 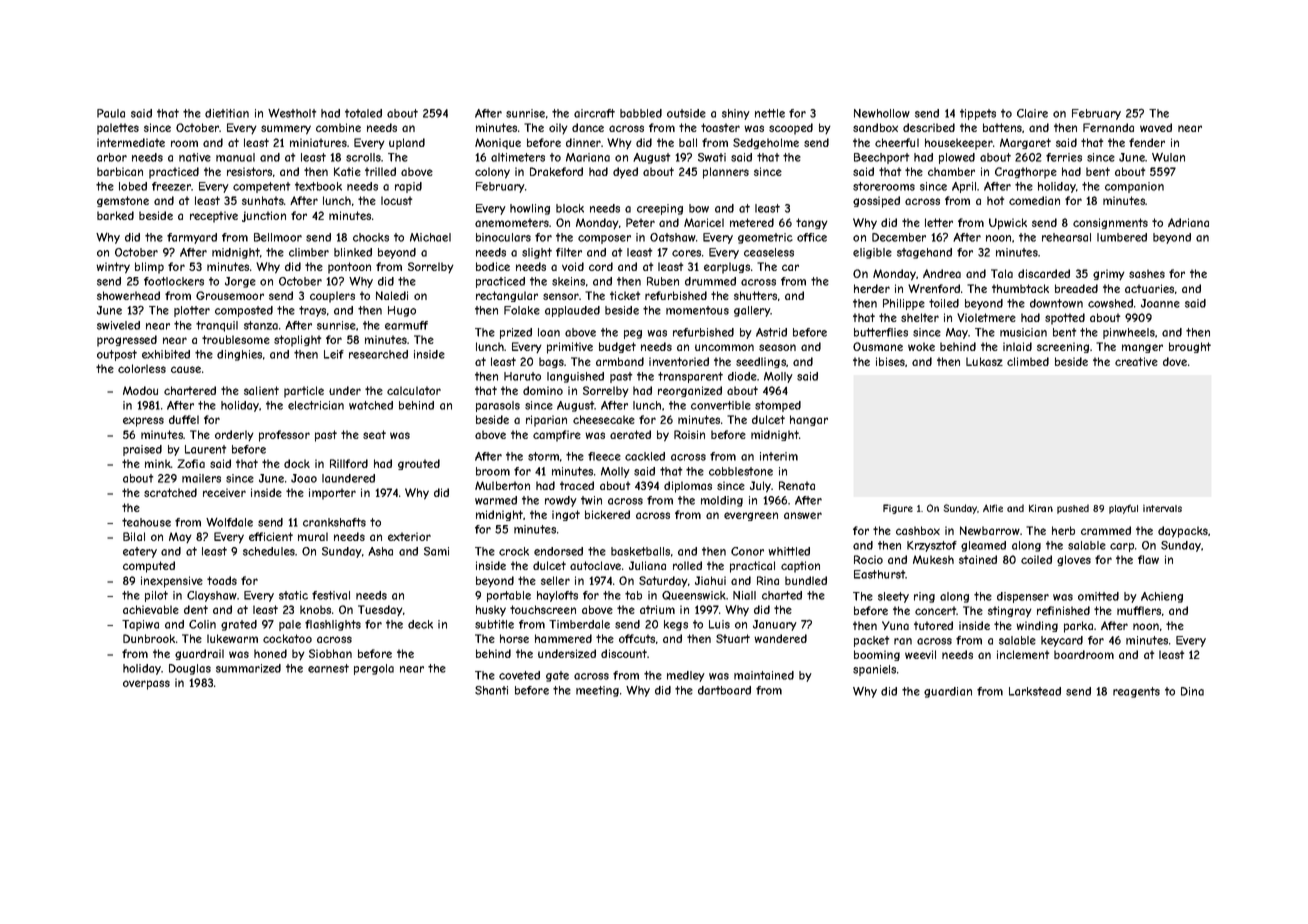 What do you see at coordinates (594, 113) in the image?
I see `aircraft` at bounding box center [594, 113].
